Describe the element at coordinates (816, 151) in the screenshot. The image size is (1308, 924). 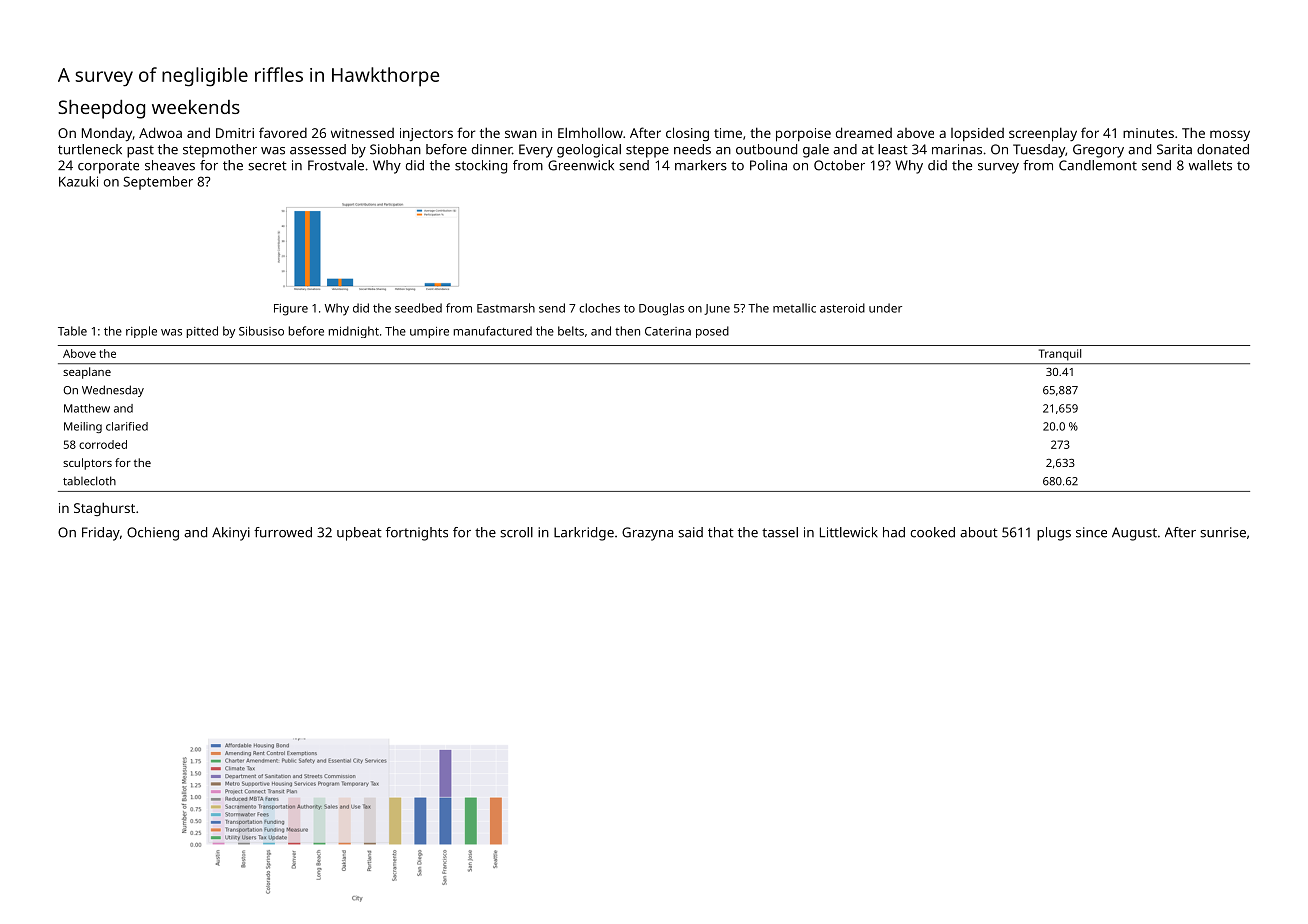
I see `gale` at that location.
